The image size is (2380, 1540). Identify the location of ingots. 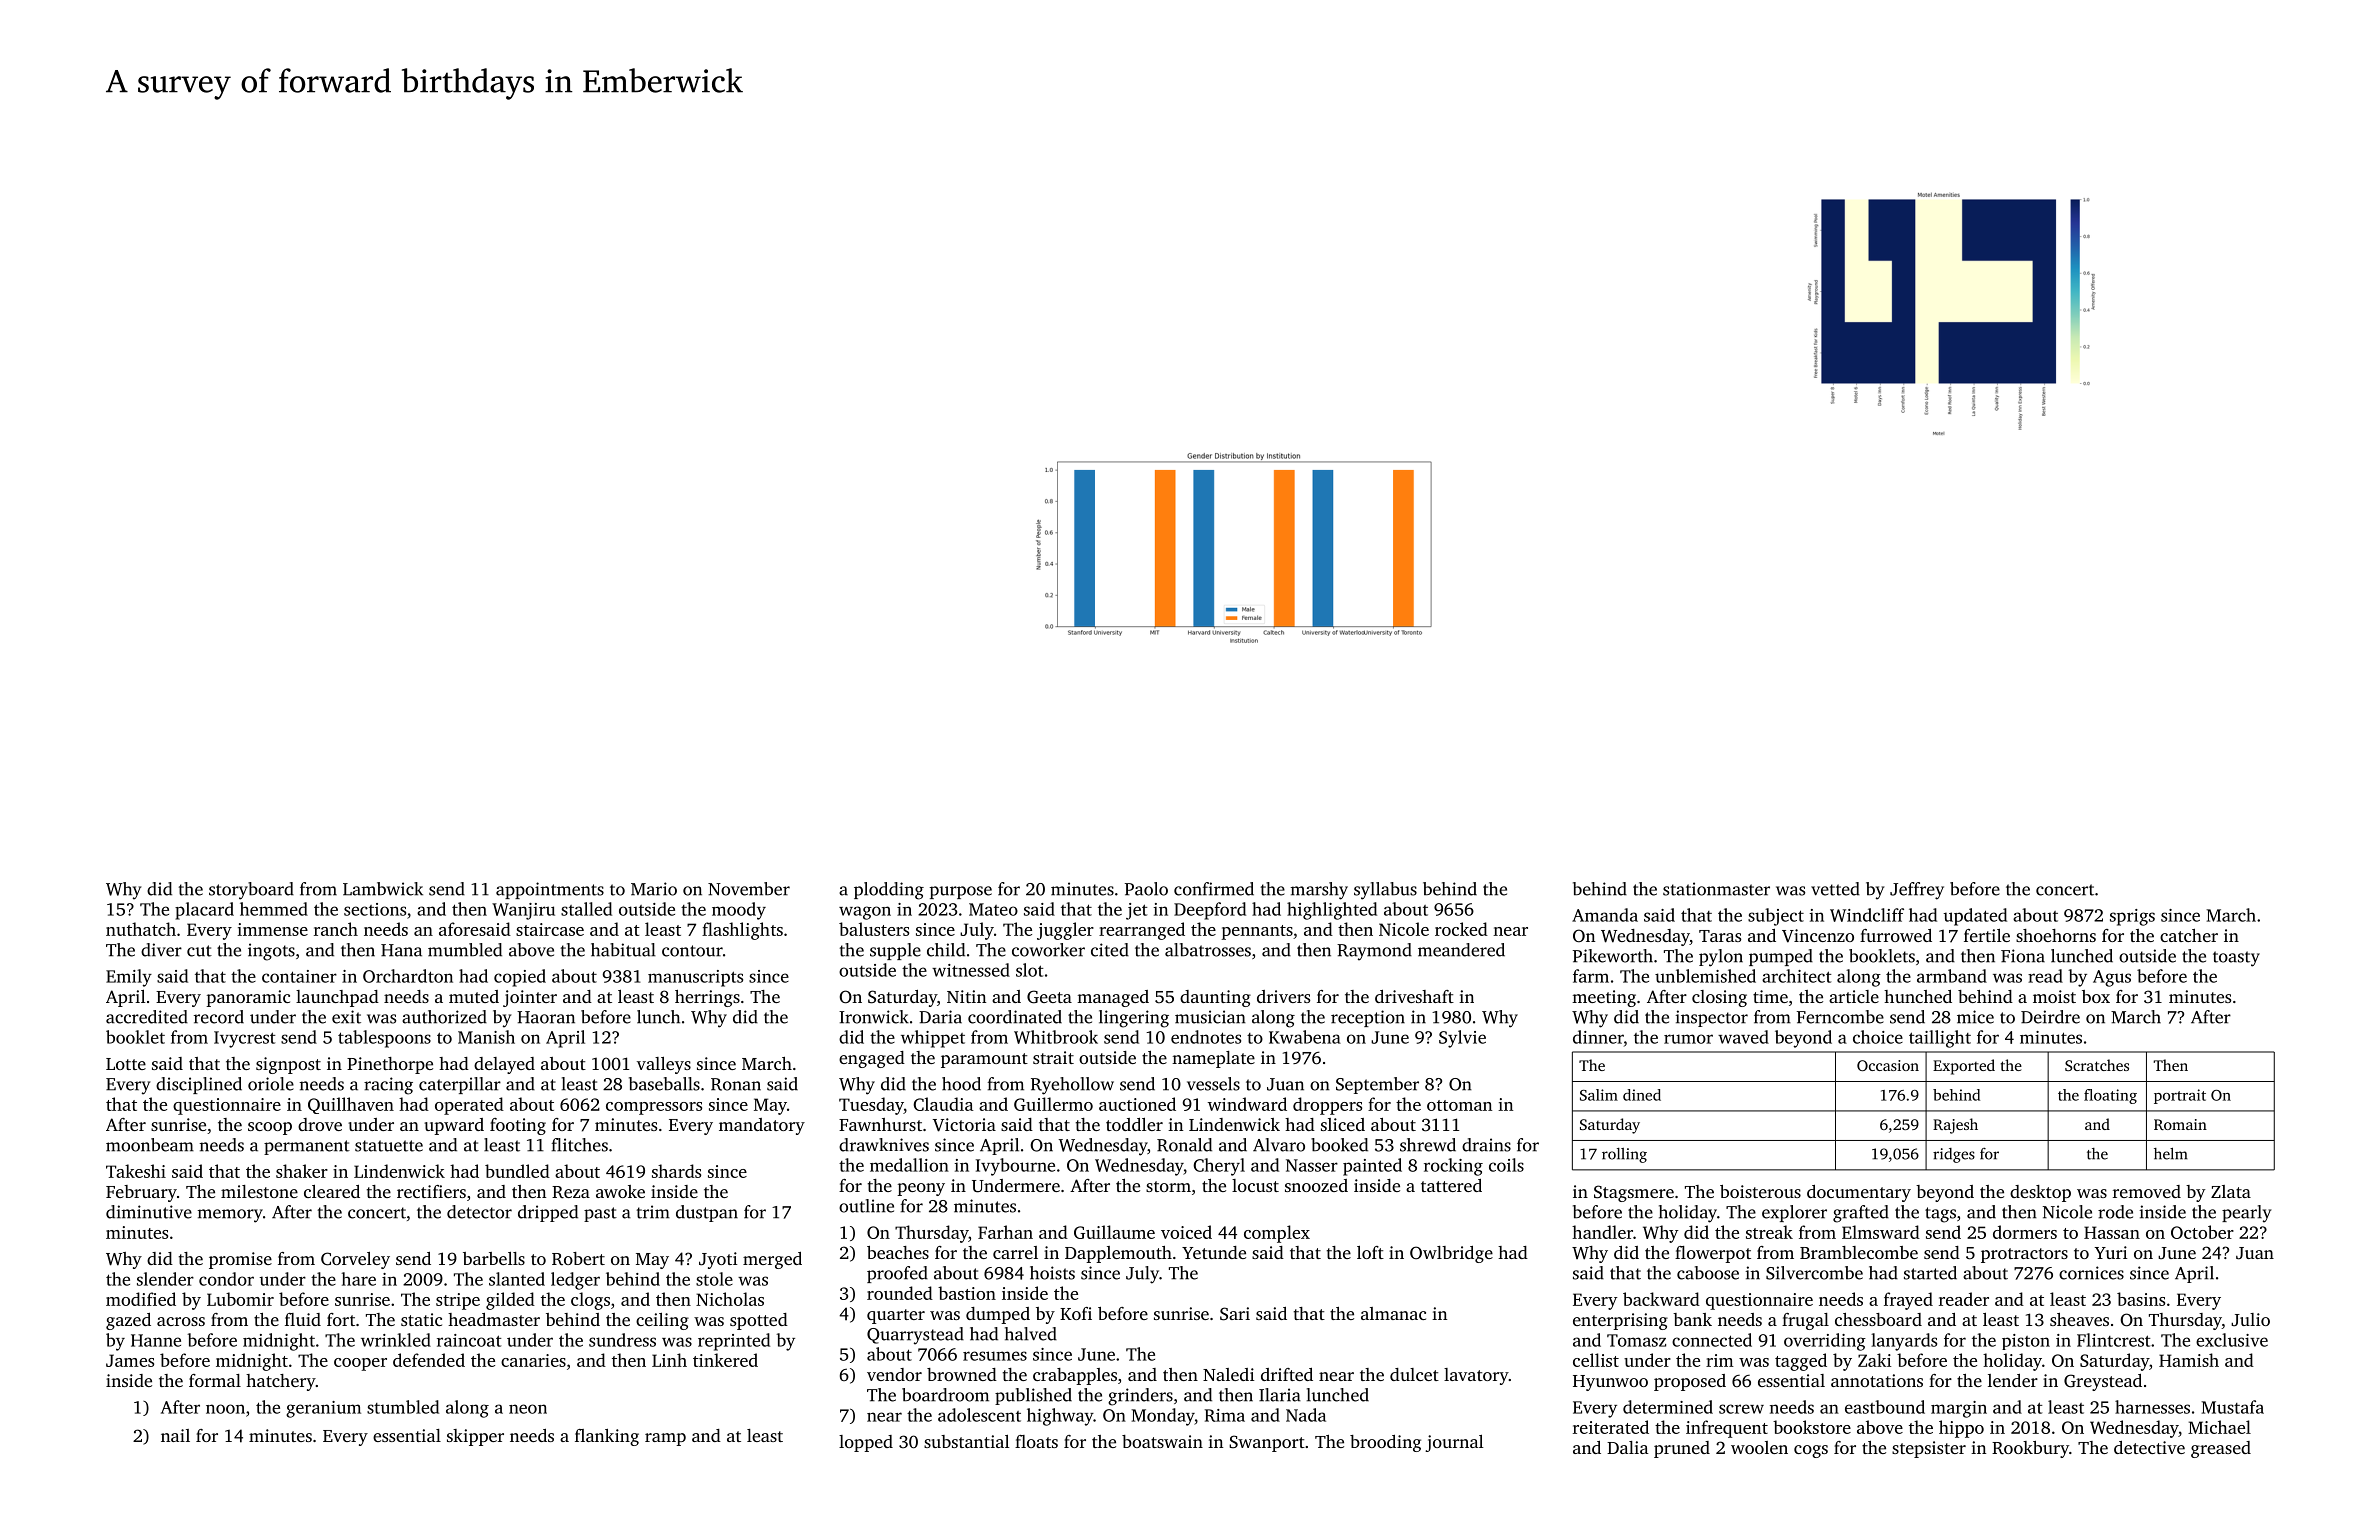
(271, 952).
